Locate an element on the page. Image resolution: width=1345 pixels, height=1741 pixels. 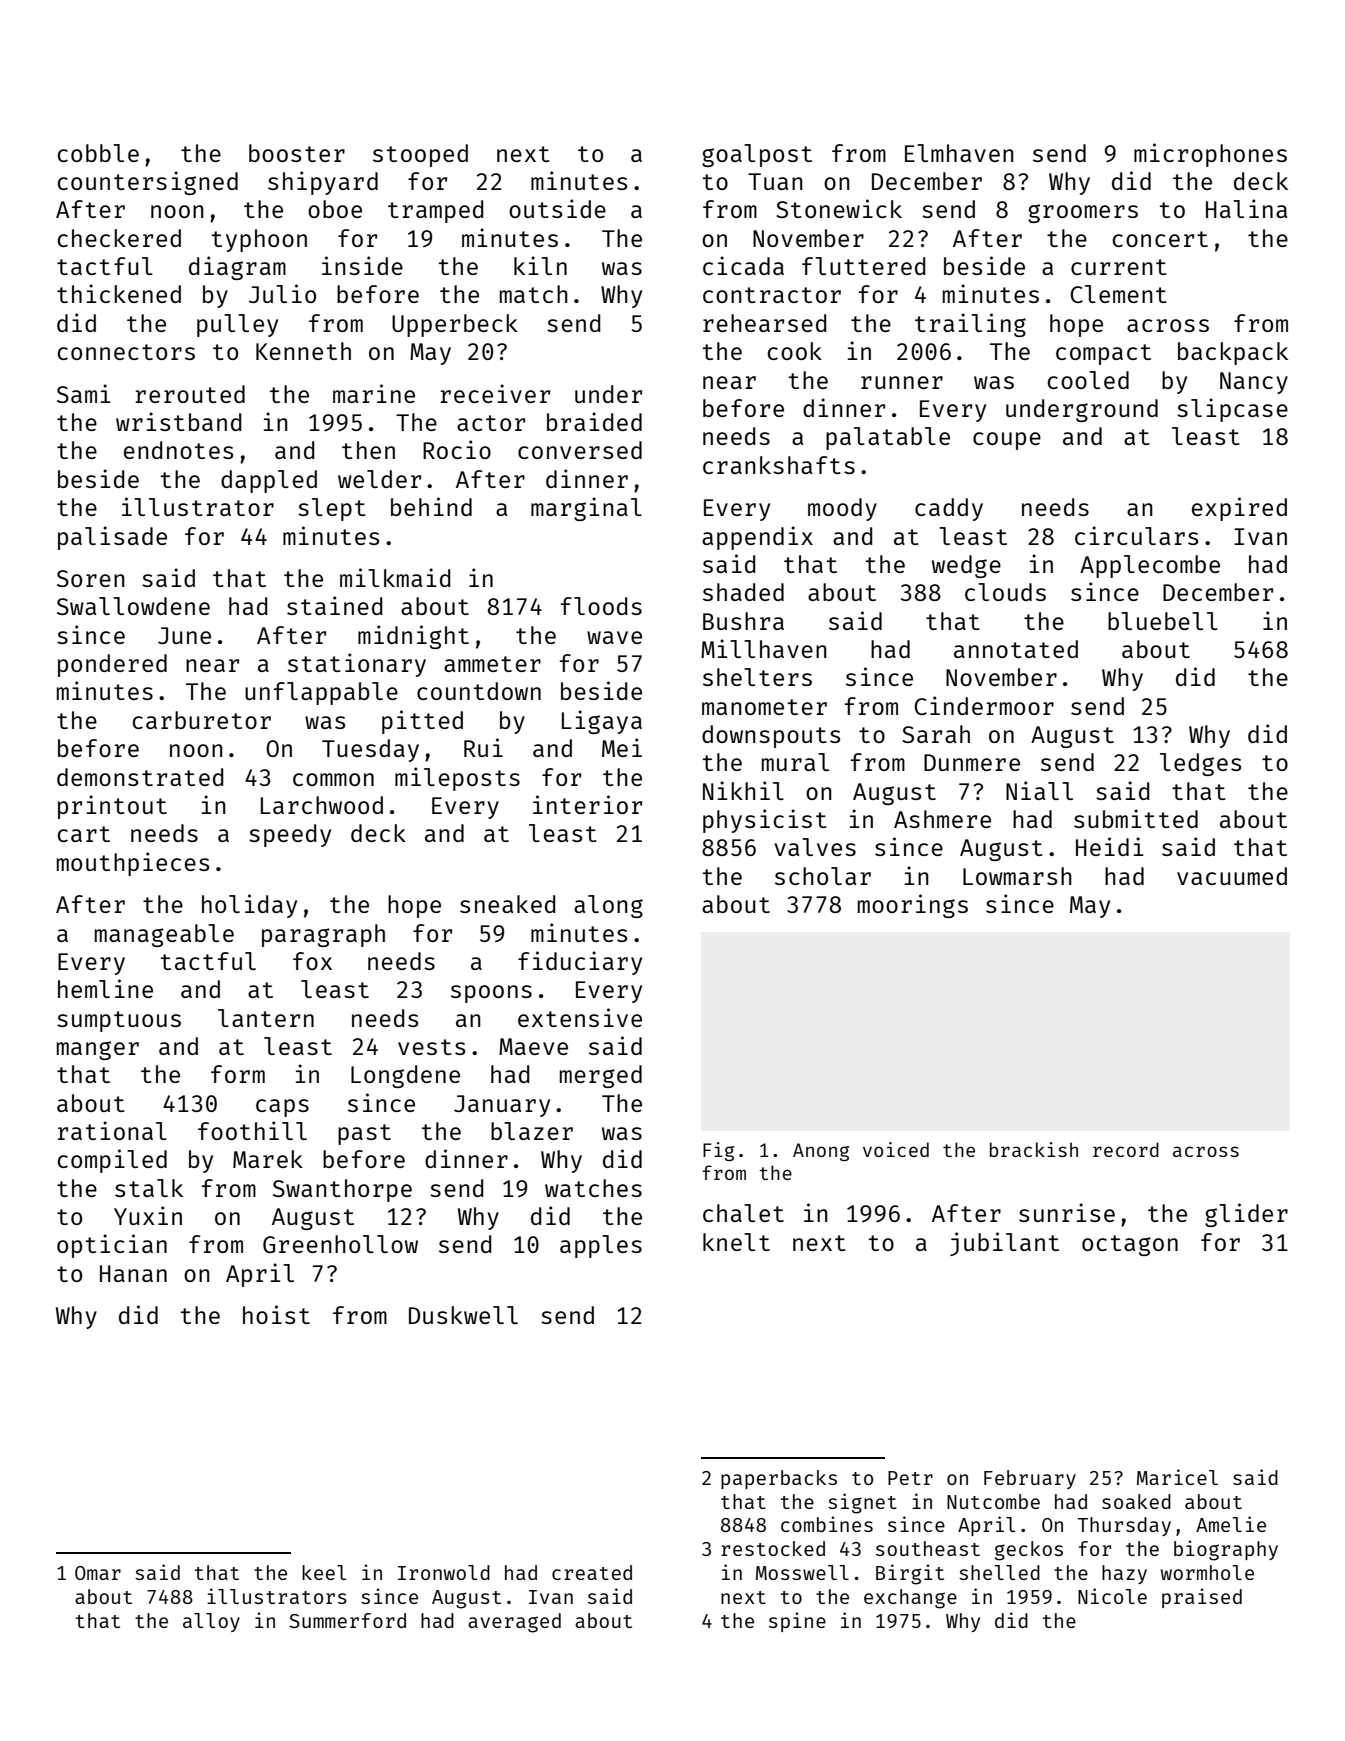
February is located at coordinates (1030, 1479).
